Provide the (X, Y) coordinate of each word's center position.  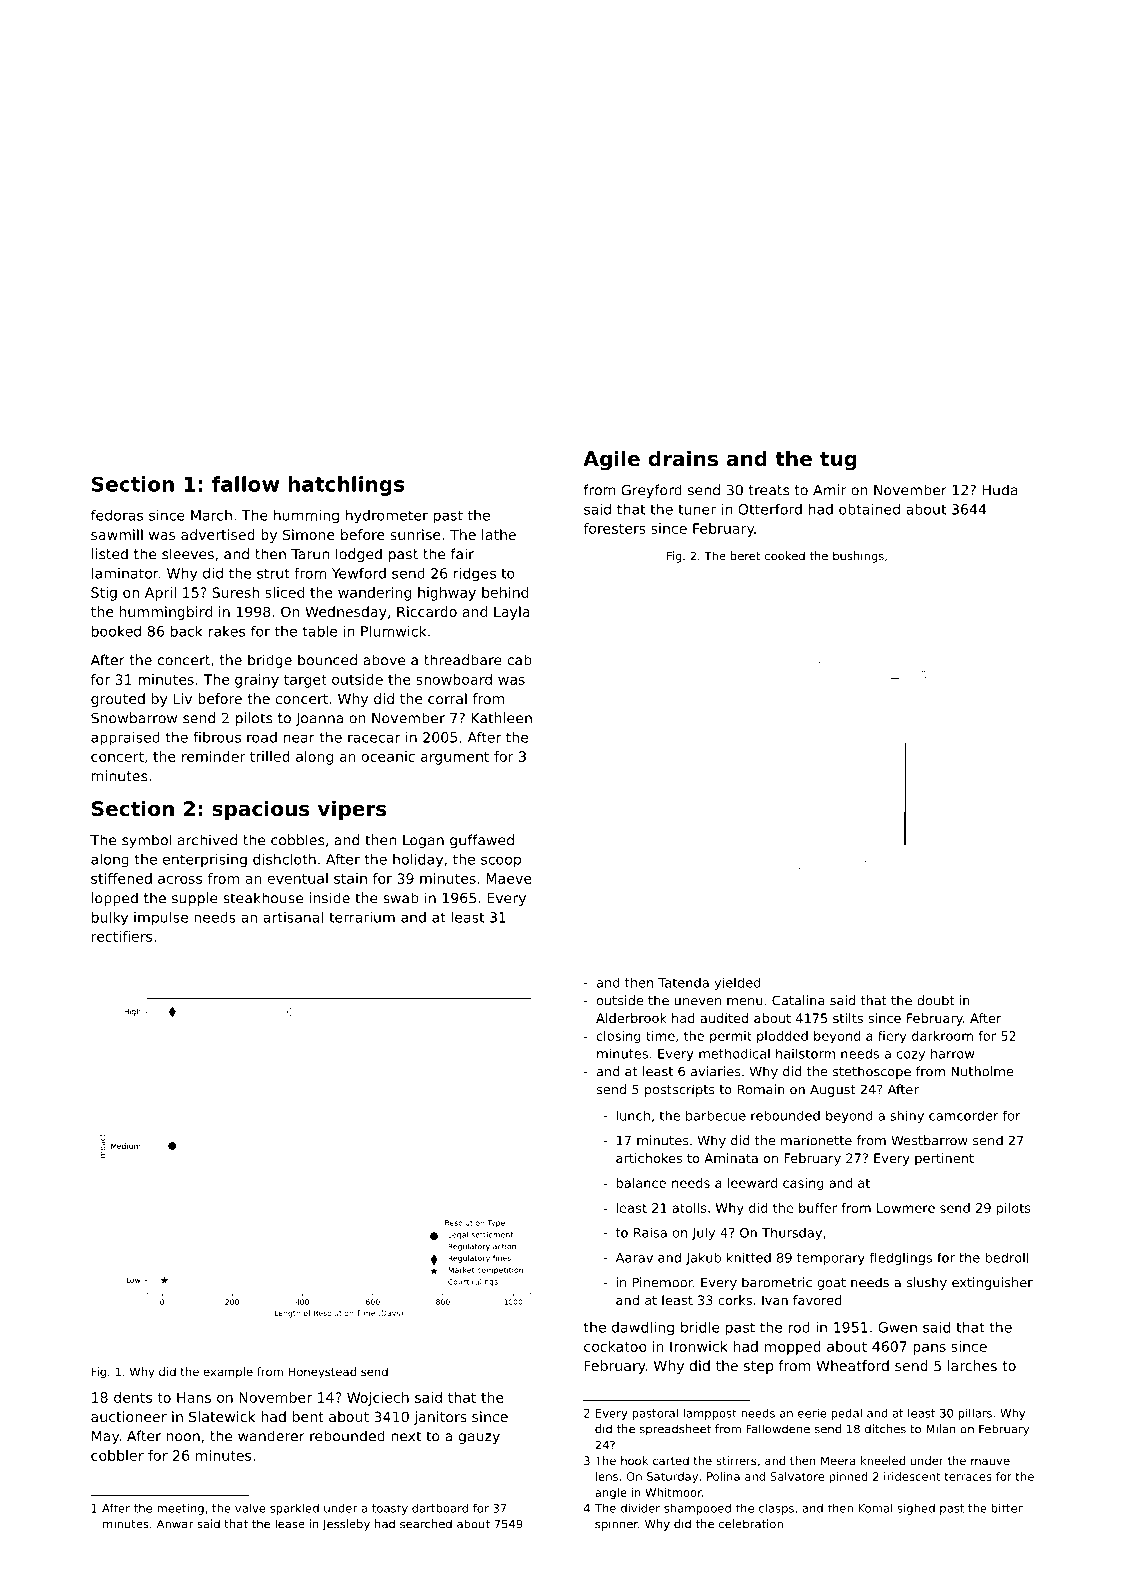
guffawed (482, 841)
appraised (125, 738)
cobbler (117, 1455)
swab (401, 898)
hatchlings (346, 486)
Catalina (798, 1000)
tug (838, 461)
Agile (611, 460)
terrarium (362, 917)
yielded (737, 983)
